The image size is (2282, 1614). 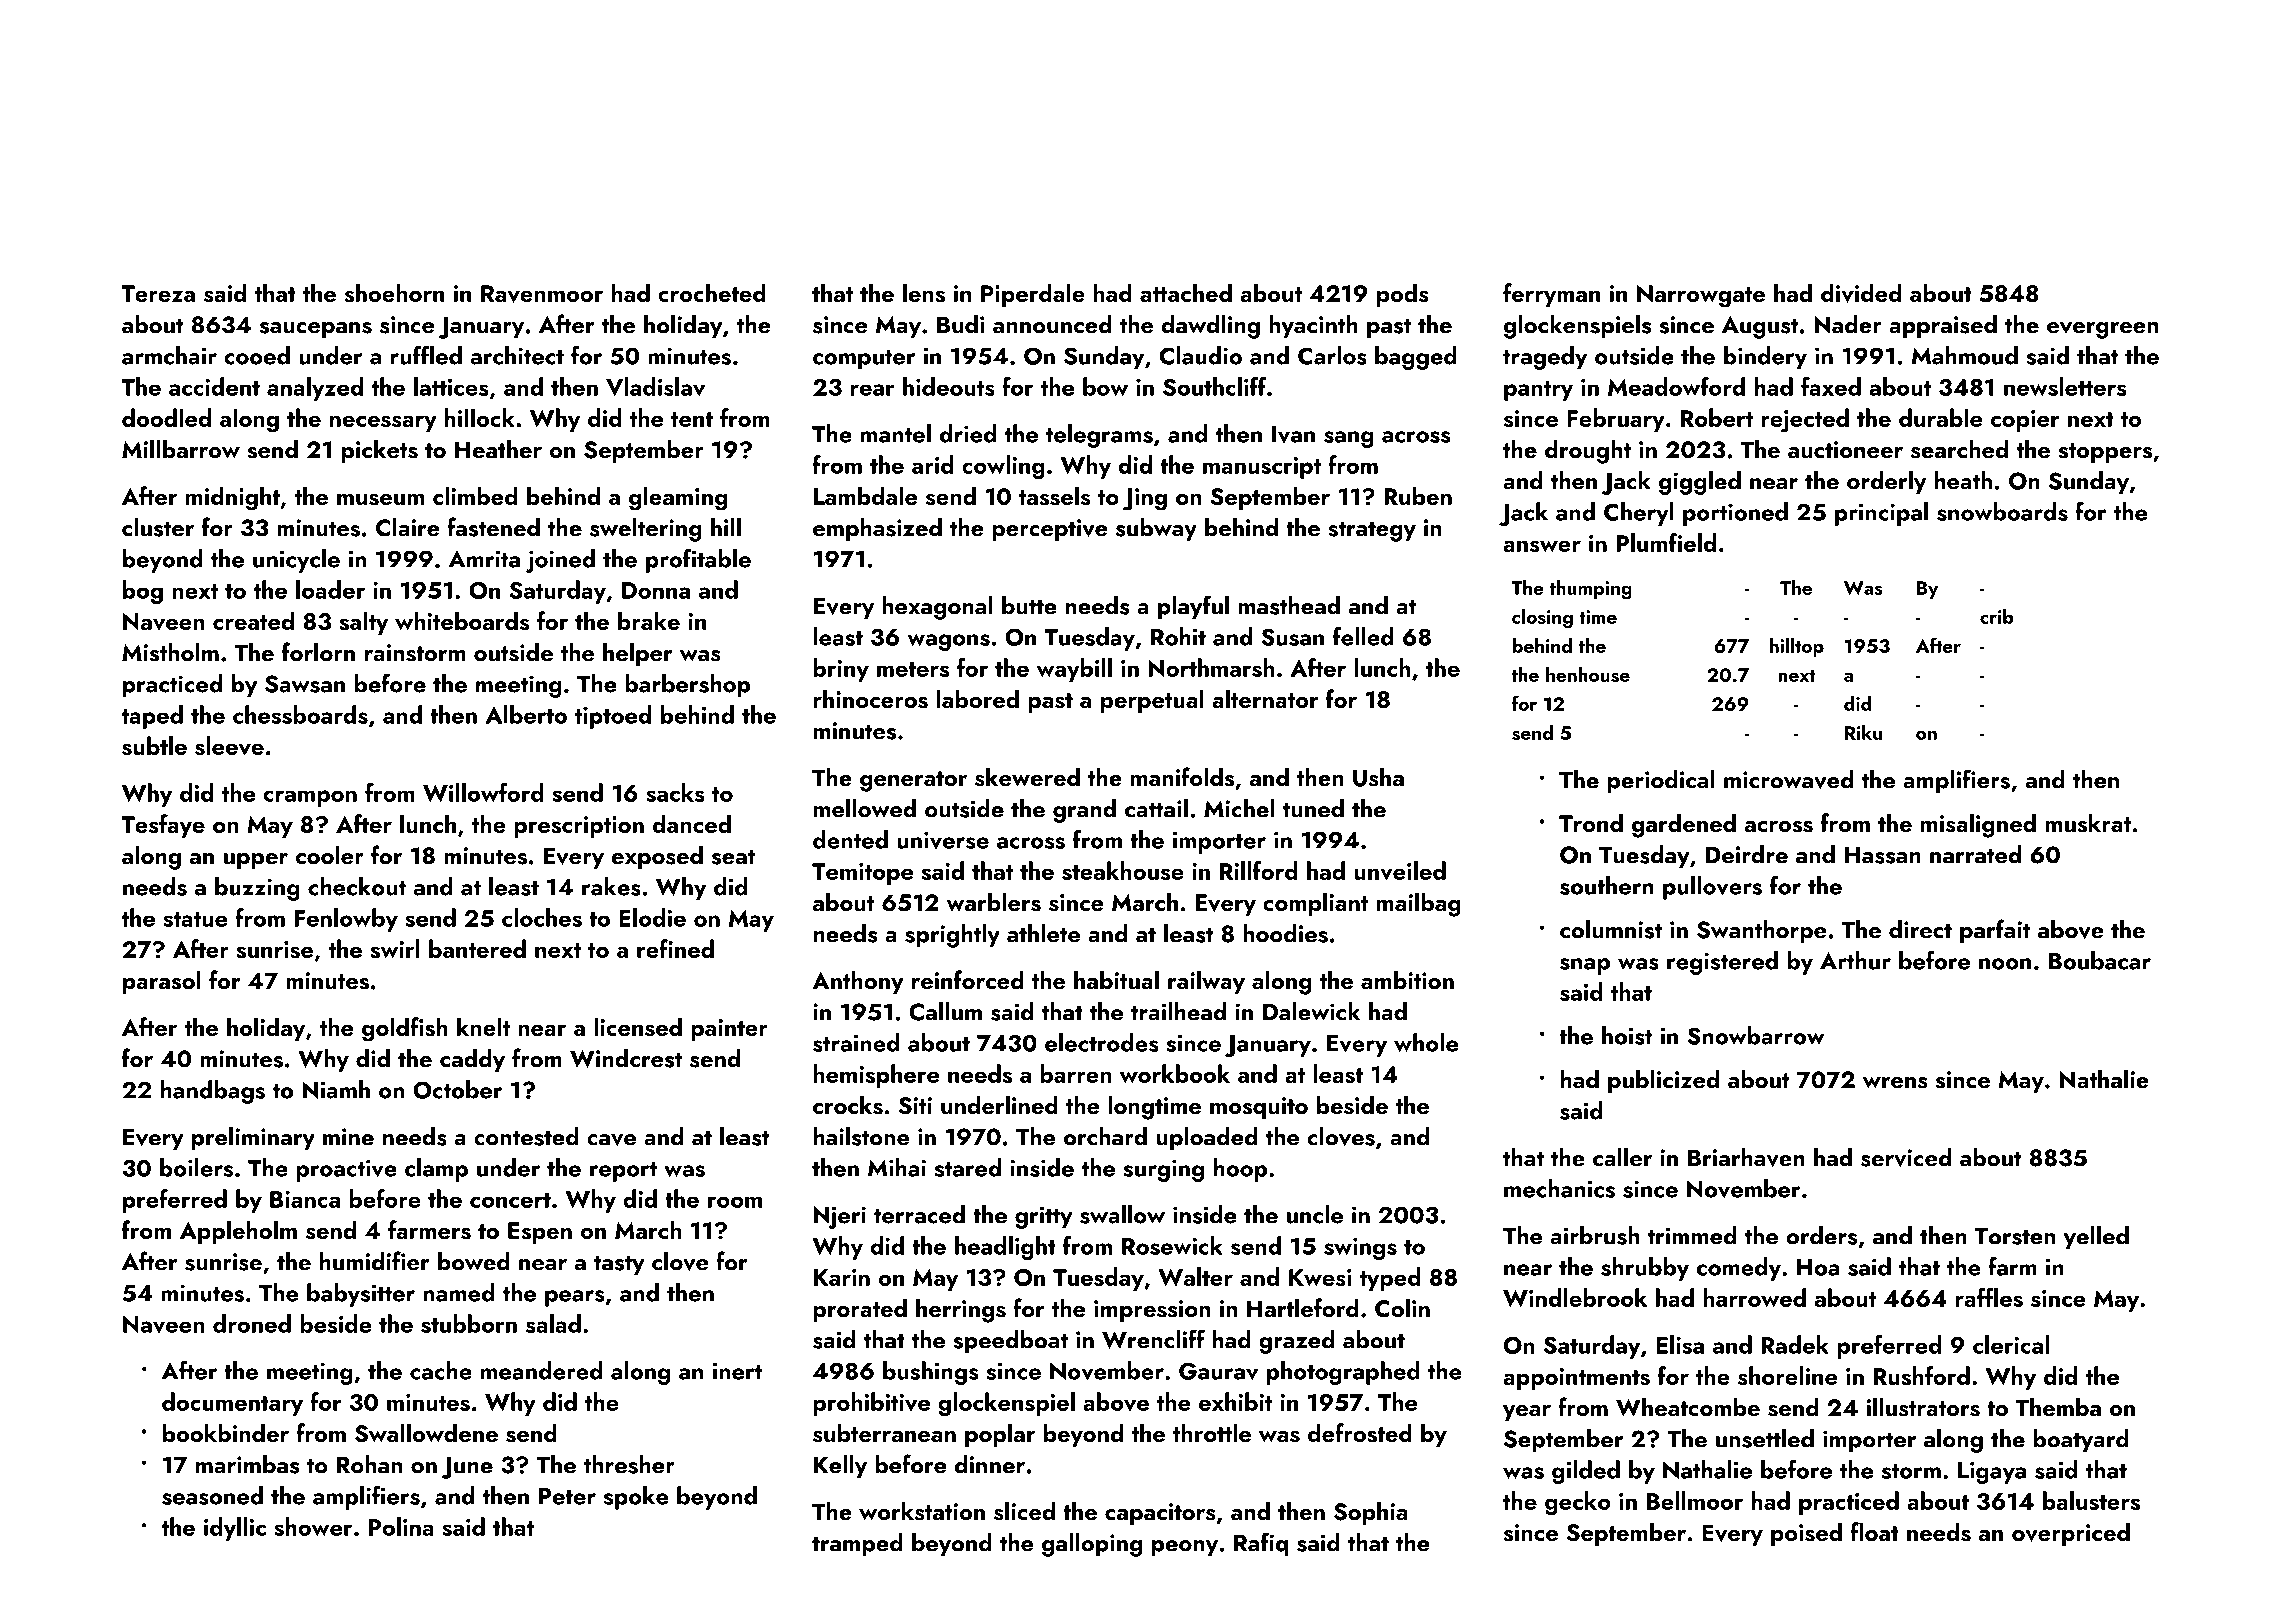 What do you see at coordinates (1666, 542) in the screenshot?
I see `Plumfield` at bounding box center [1666, 542].
